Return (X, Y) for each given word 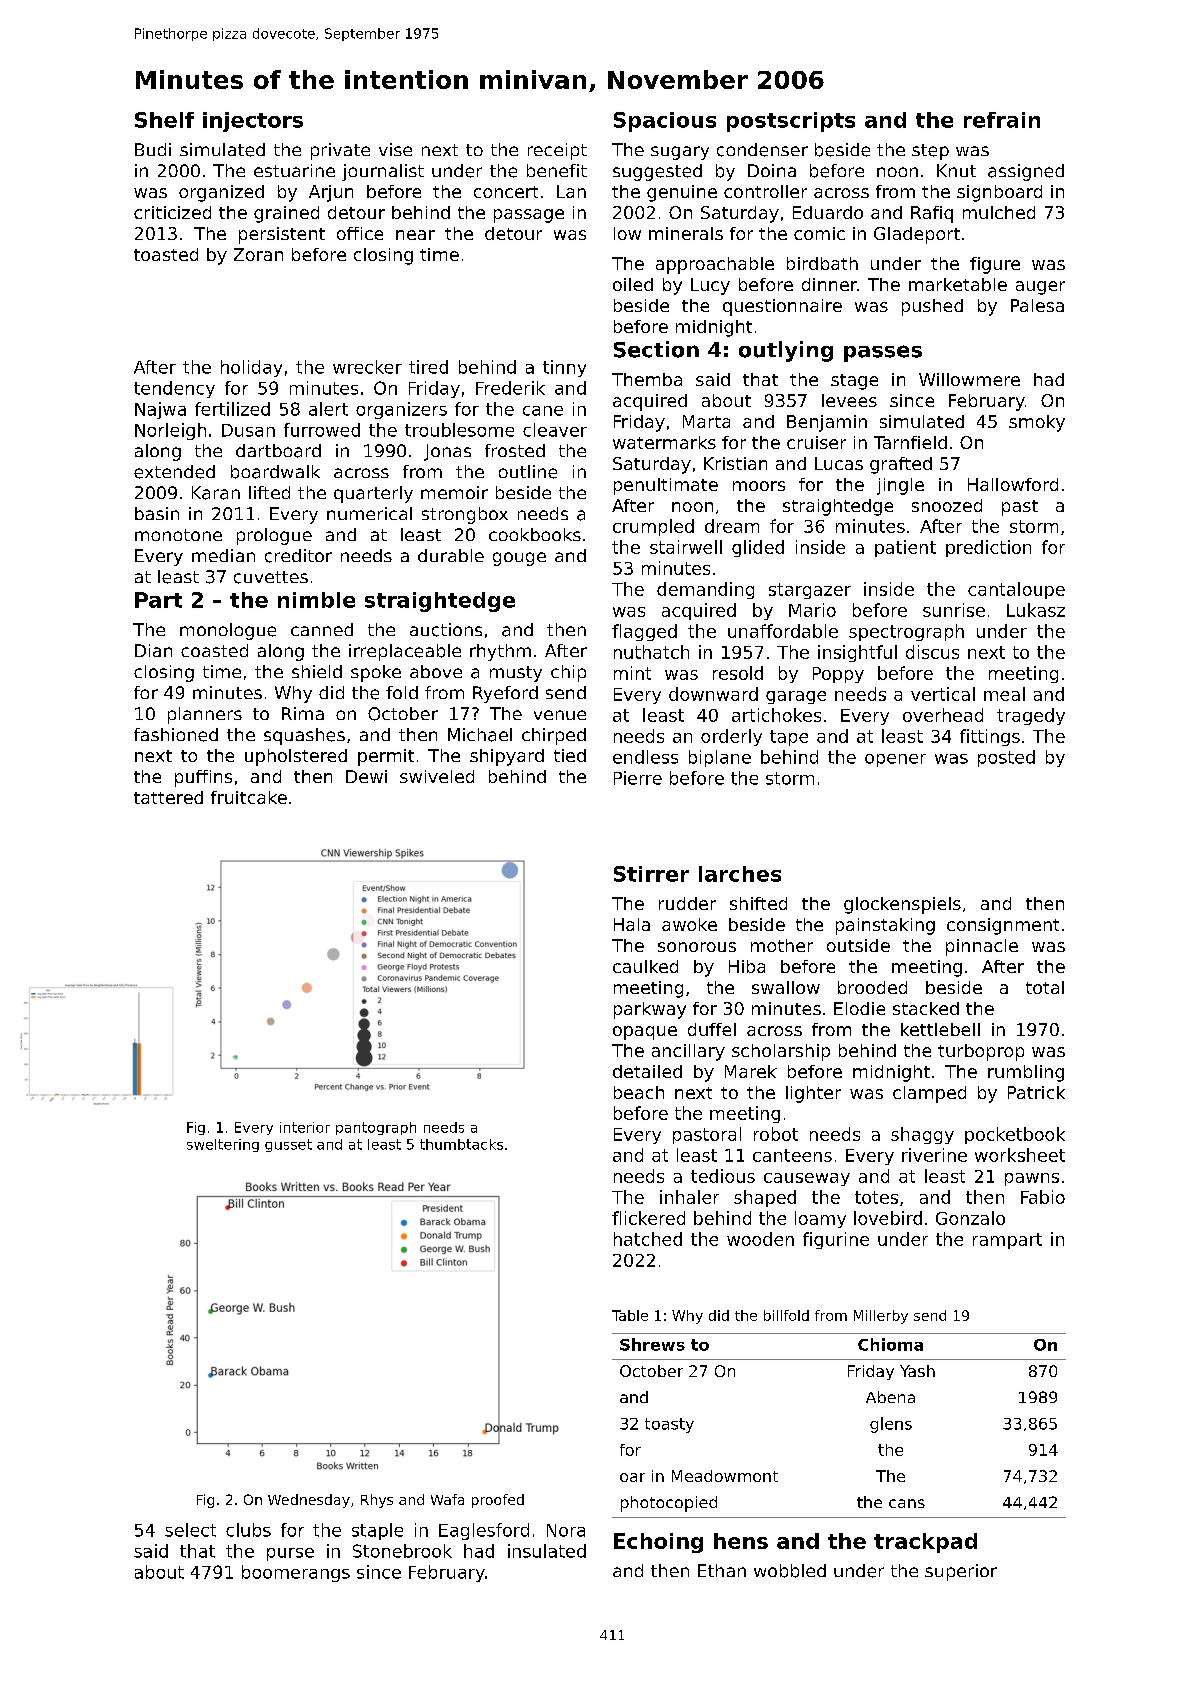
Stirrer (651, 874)
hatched (648, 1239)
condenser (762, 150)
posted (1006, 758)
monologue (228, 631)
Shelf (164, 120)
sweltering (223, 1145)
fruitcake (249, 797)
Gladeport (917, 235)
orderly (731, 737)
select (190, 1530)
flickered (648, 1218)
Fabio (1043, 1197)
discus (932, 652)
